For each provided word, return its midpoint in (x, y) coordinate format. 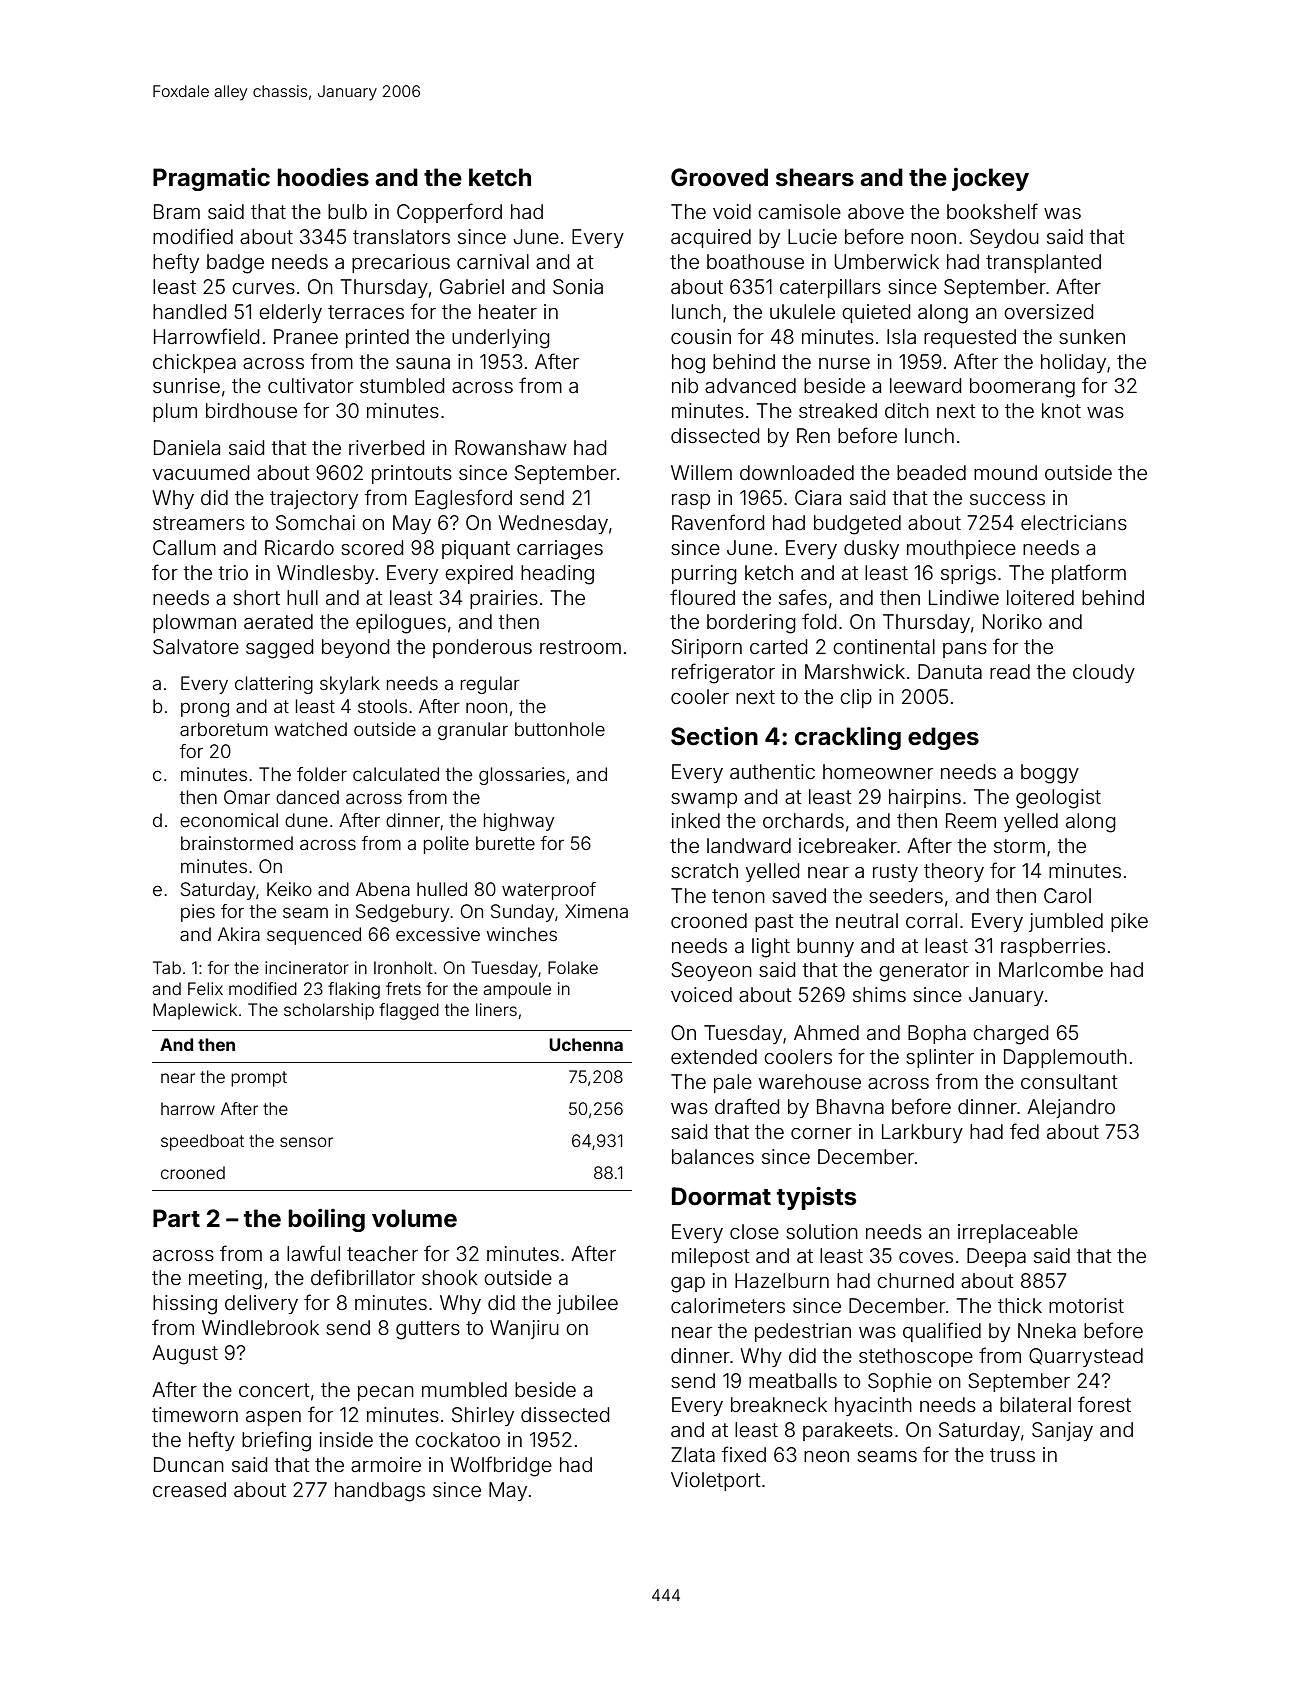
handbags (380, 1492)
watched (311, 729)
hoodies (323, 177)
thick (1020, 1305)
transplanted (1043, 263)
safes (803, 597)
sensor (306, 1142)
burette (505, 843)
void (732, 211)
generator (924, 972)
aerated (278, 621)
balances (713, 1156)
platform (1089, 574)
